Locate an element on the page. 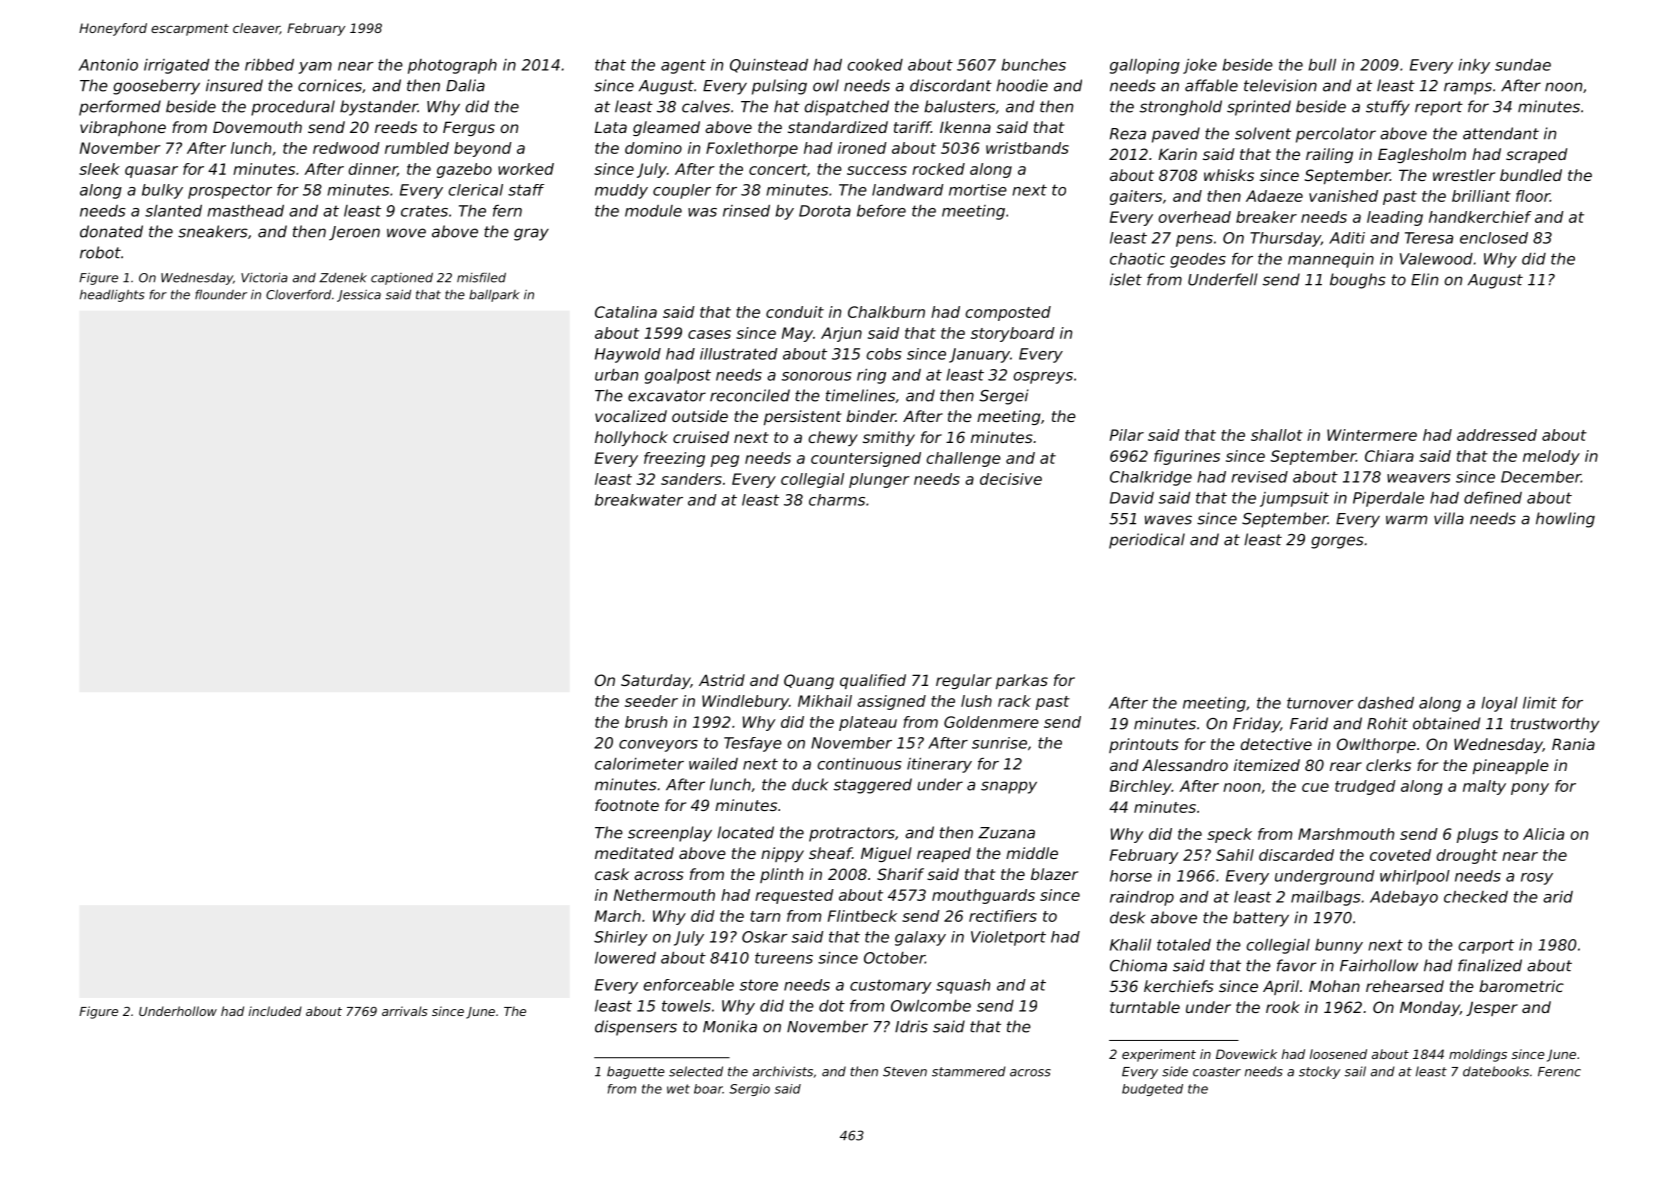  meditated is located at coordinates (634, 853).
